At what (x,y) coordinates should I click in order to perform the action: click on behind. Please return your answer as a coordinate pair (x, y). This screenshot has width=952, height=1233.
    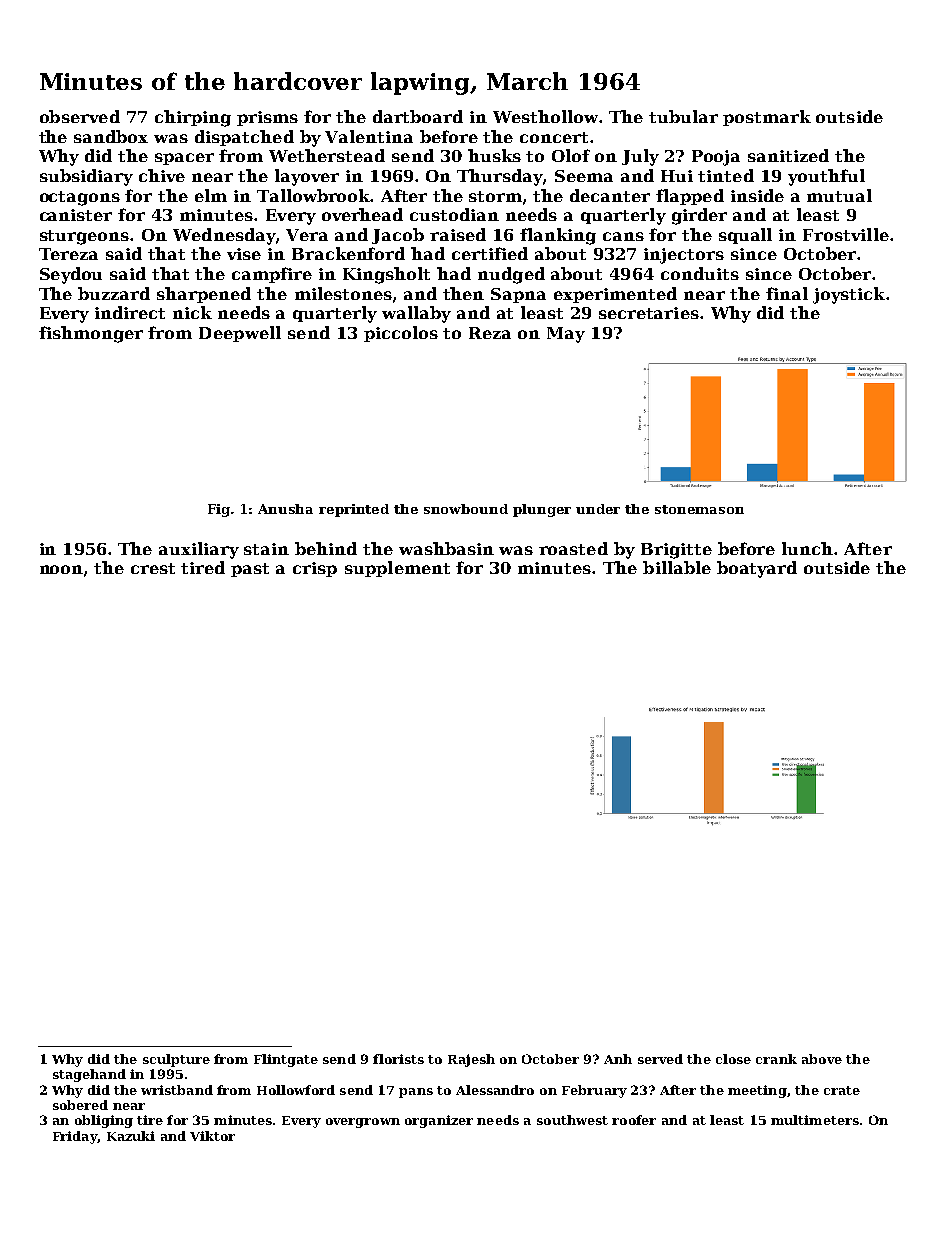
    Looking at the image, I should click on (326, 548).
